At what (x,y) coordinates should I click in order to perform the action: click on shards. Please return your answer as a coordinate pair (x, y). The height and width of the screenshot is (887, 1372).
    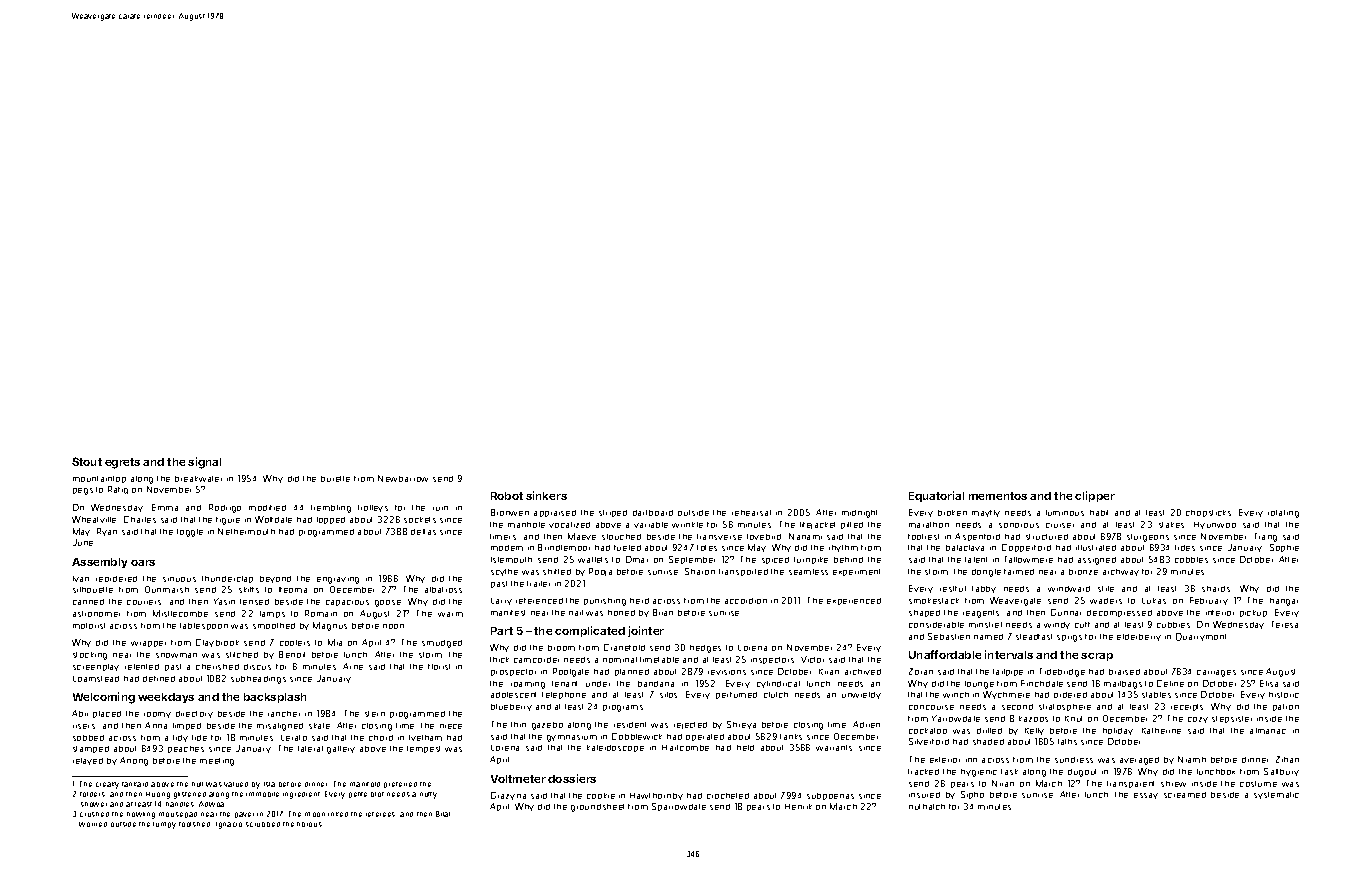
    Looking at the image, I should click on (1216, 589).
